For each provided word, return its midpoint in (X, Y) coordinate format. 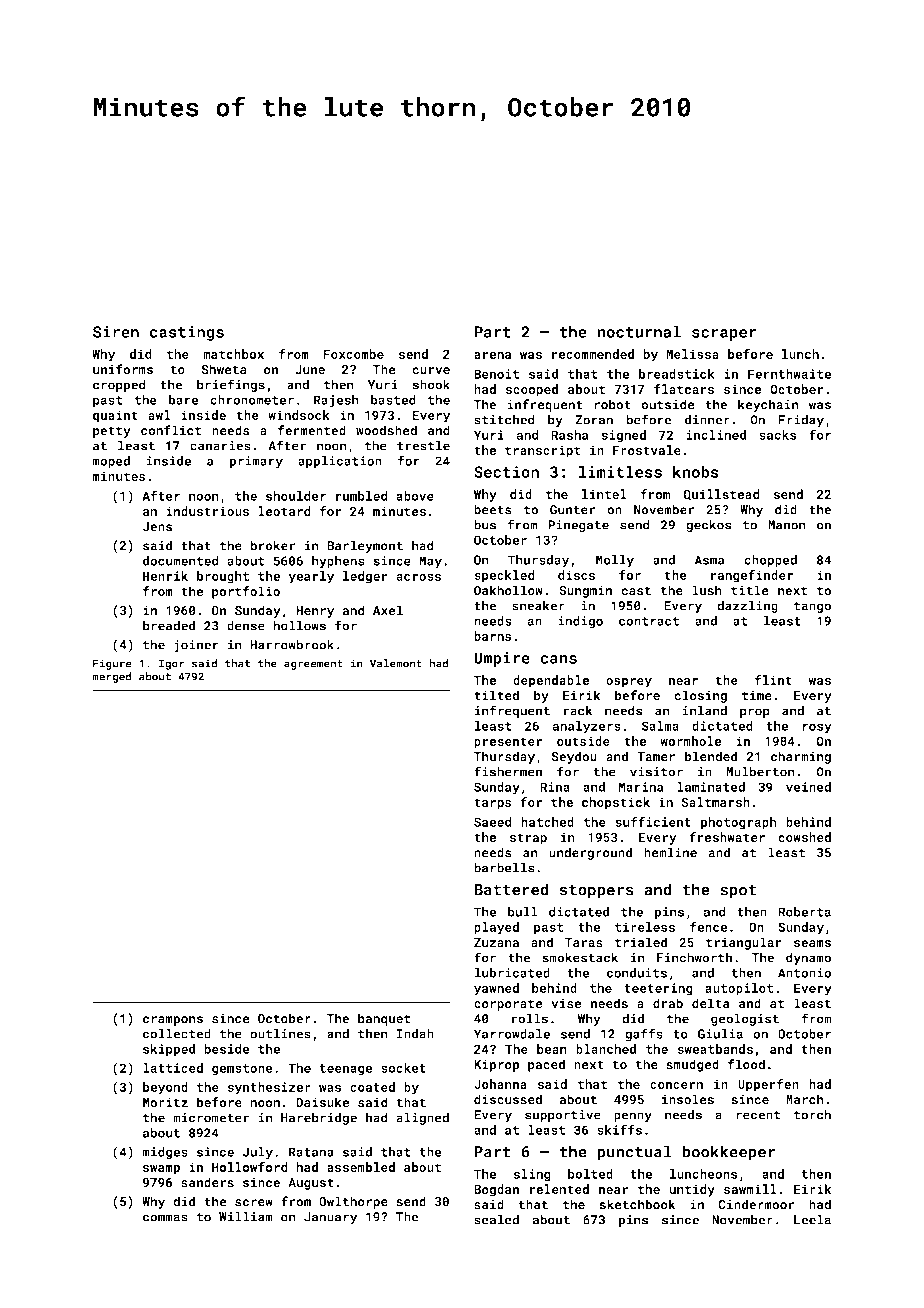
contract (649, 621)
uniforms (123, 369)
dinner (707, 420)
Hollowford (250, 1167)
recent (758, 1115)
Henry (315, 612)
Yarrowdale (512, 1034)
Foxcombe (353, 354)
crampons (173, 1021)
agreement (313, 665)
